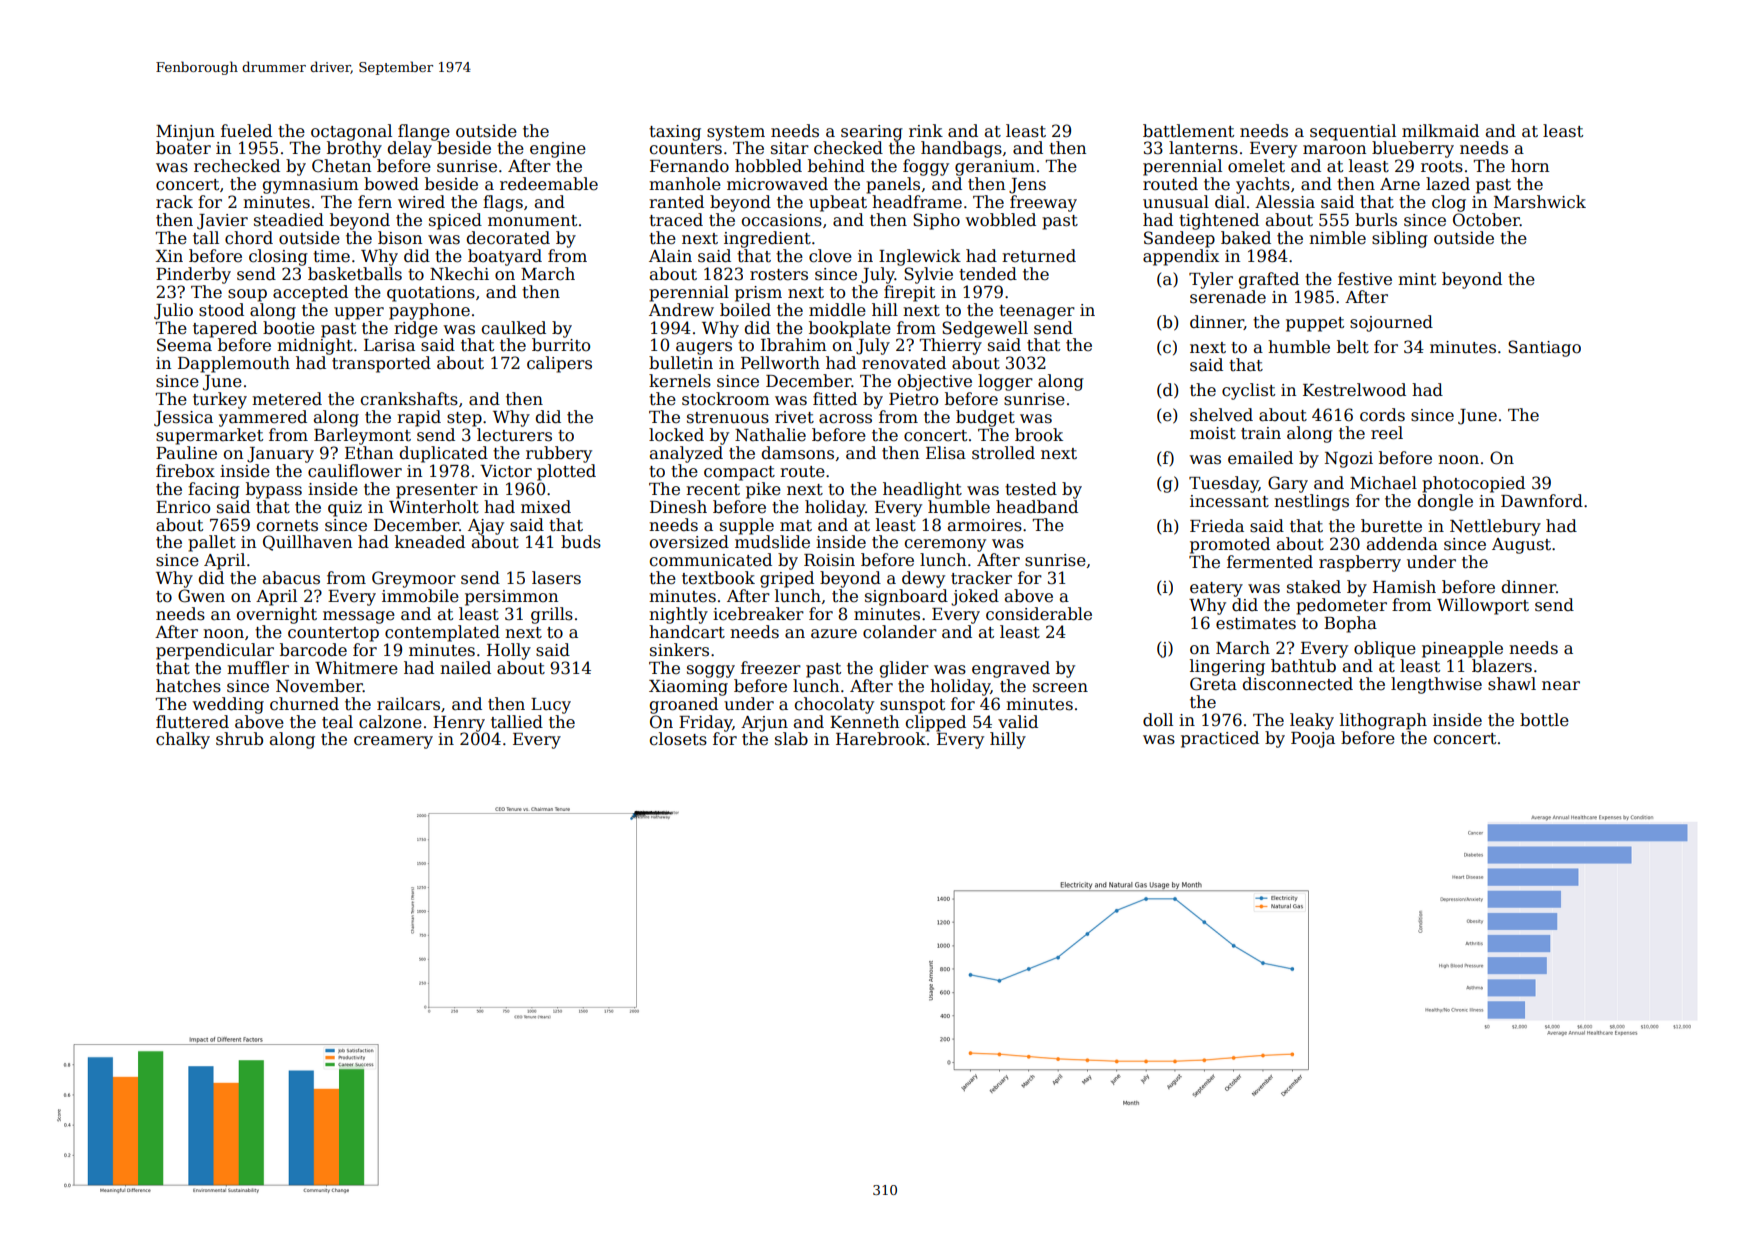 The height and width of the page is (1234, 1745). Describe the element at coordinates (950, 346) in the page. I see `Thierry` at that location.
